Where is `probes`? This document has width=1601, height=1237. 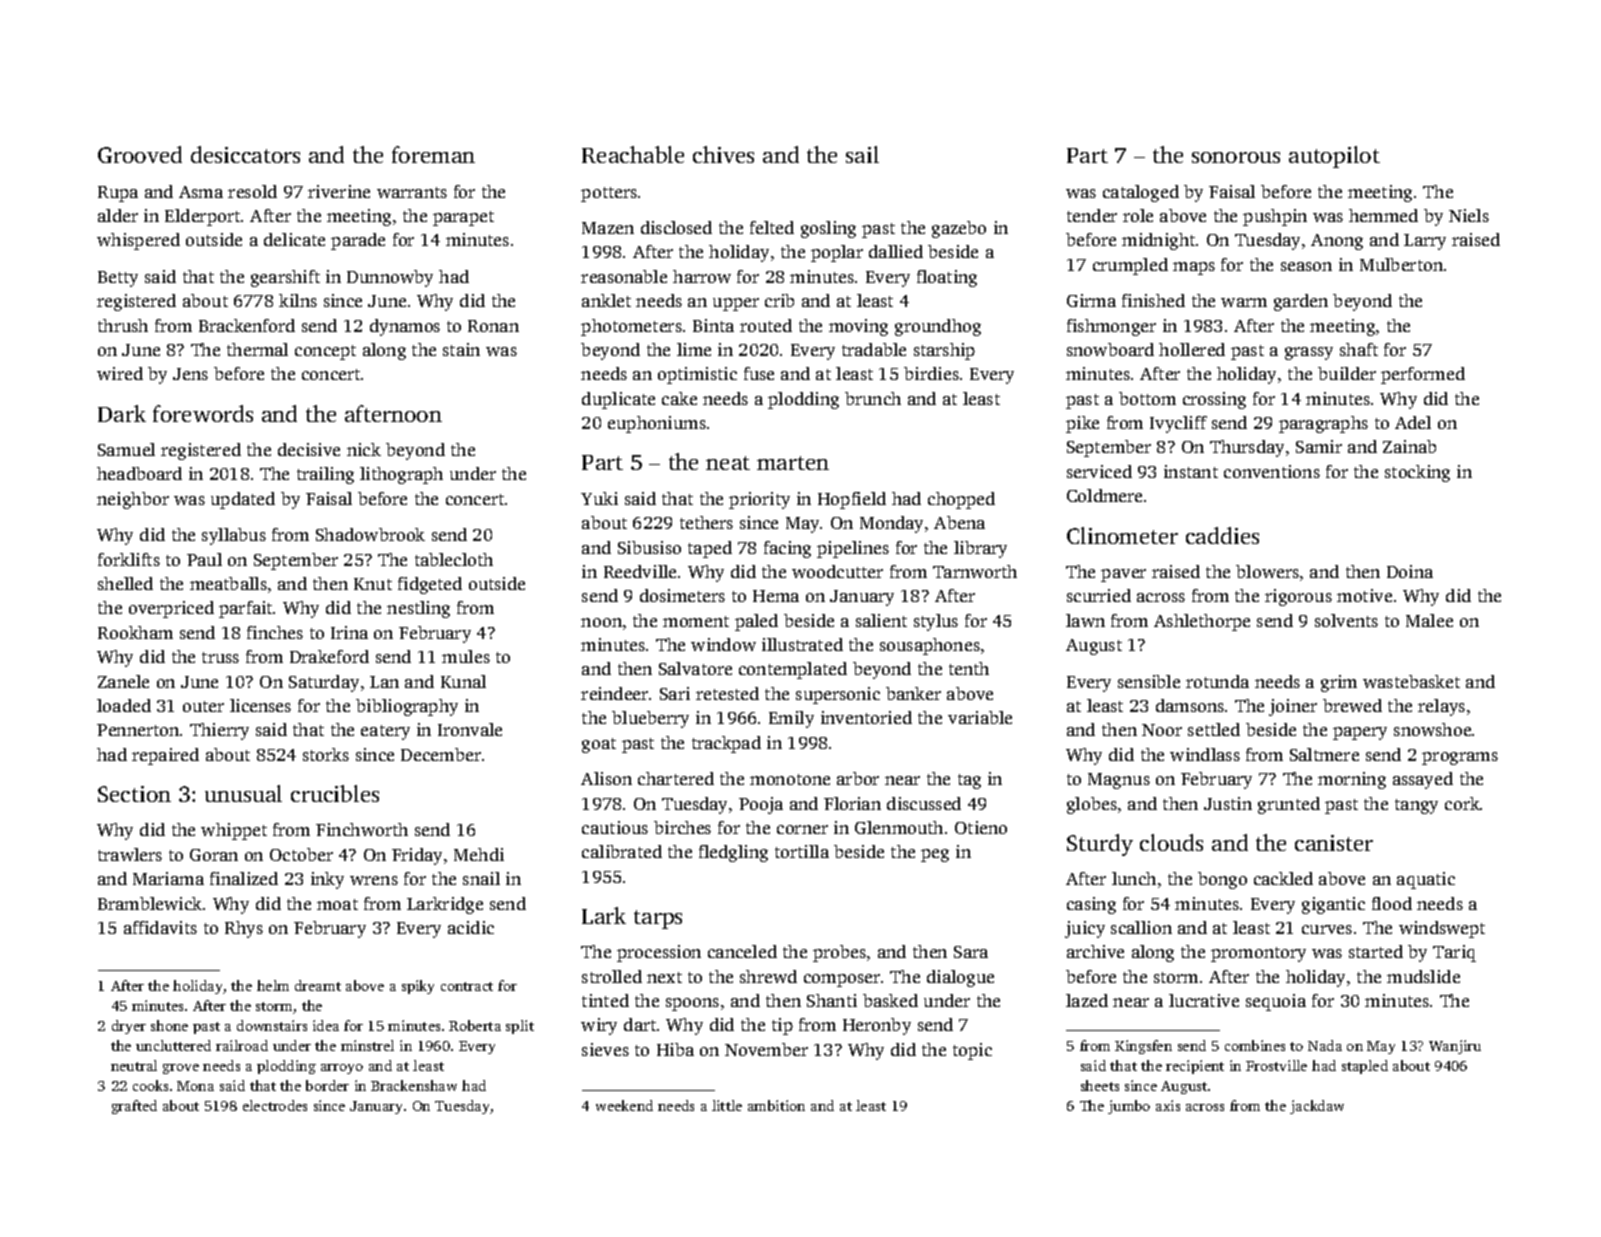
probes is located at coordinates (839, 953).
